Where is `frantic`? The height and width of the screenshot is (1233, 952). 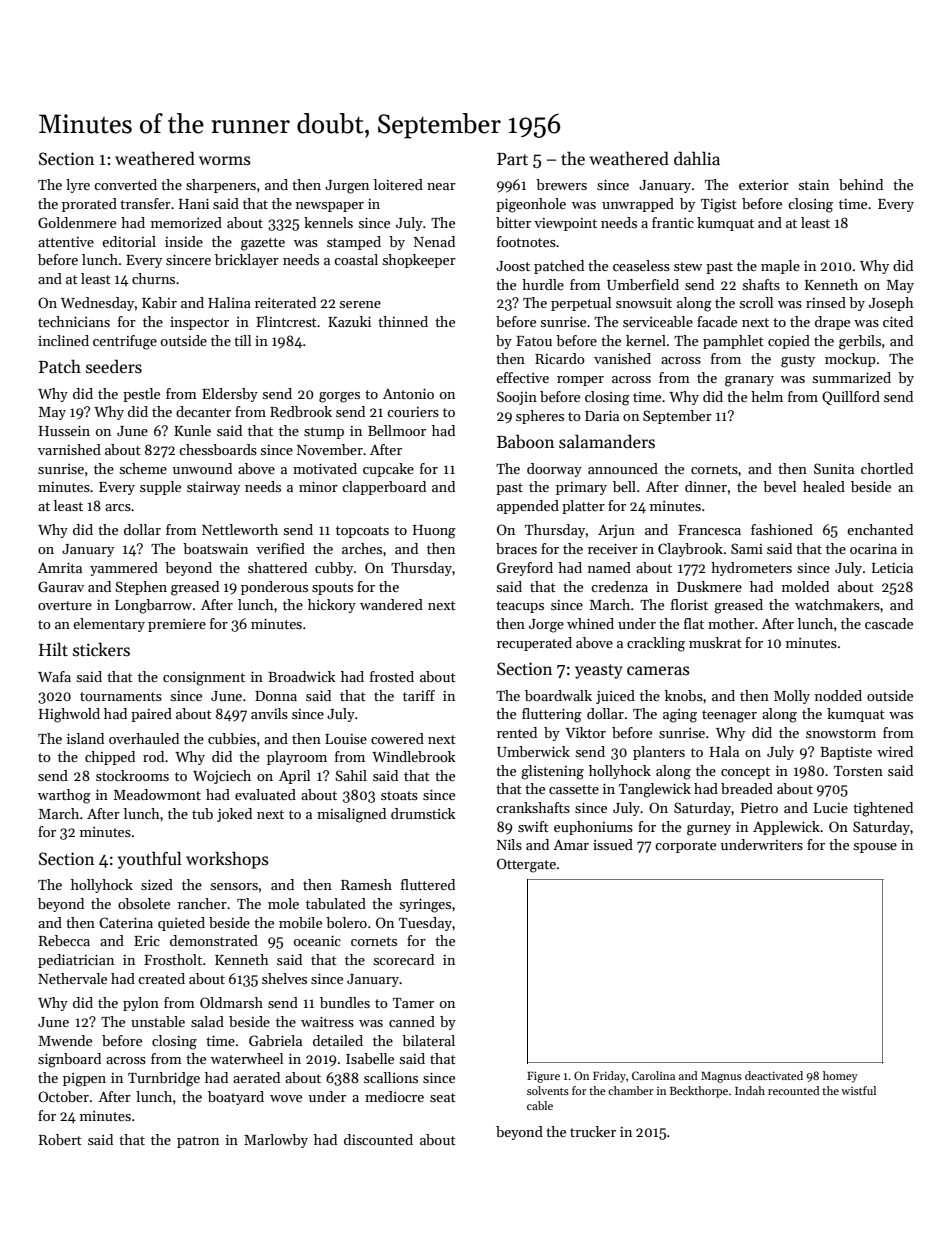 frantic is located at coordinates (673, 222).
